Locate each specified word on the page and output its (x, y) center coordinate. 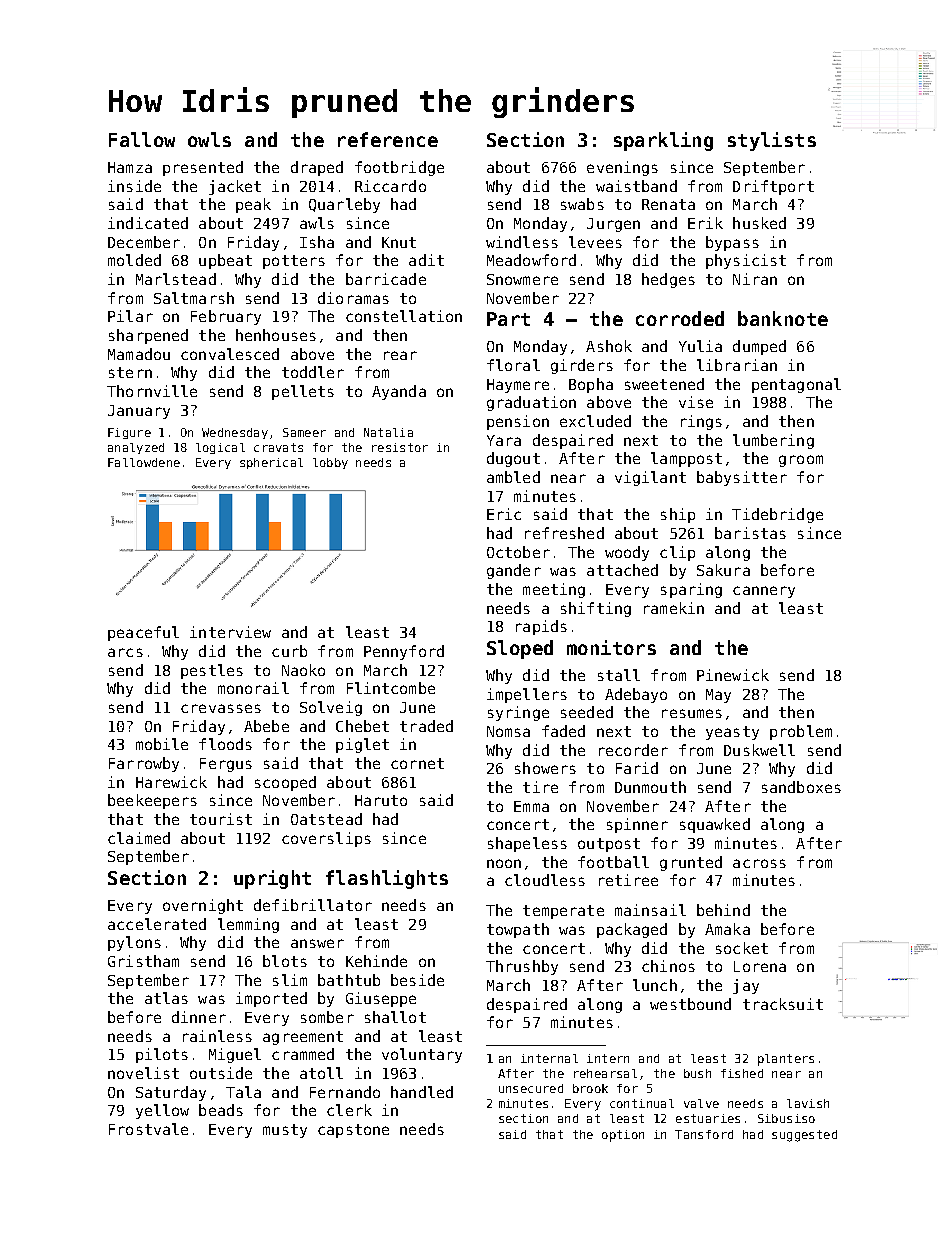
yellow (162, 1111)
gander (514, 571)
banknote (783, 318)
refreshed (564, 533)
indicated (148, 223)
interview (230, 632)
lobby (330, 463)
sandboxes (801, 787)
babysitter (742, 478)
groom (801, 461)
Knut (399, 242)
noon (504, 863)
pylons (134, 943)
